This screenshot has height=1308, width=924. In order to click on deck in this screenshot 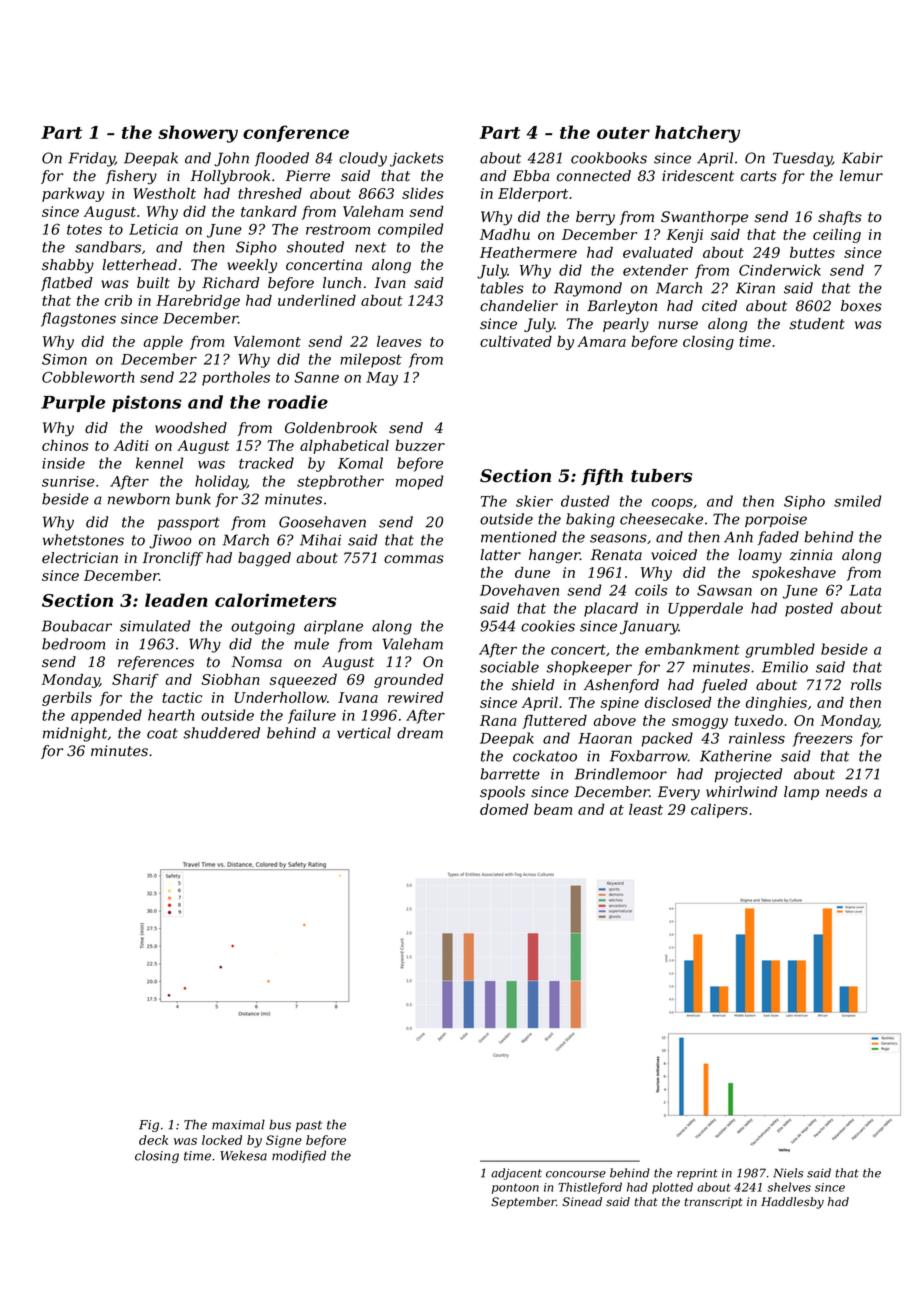, I will do `click(153, 1140)`.
